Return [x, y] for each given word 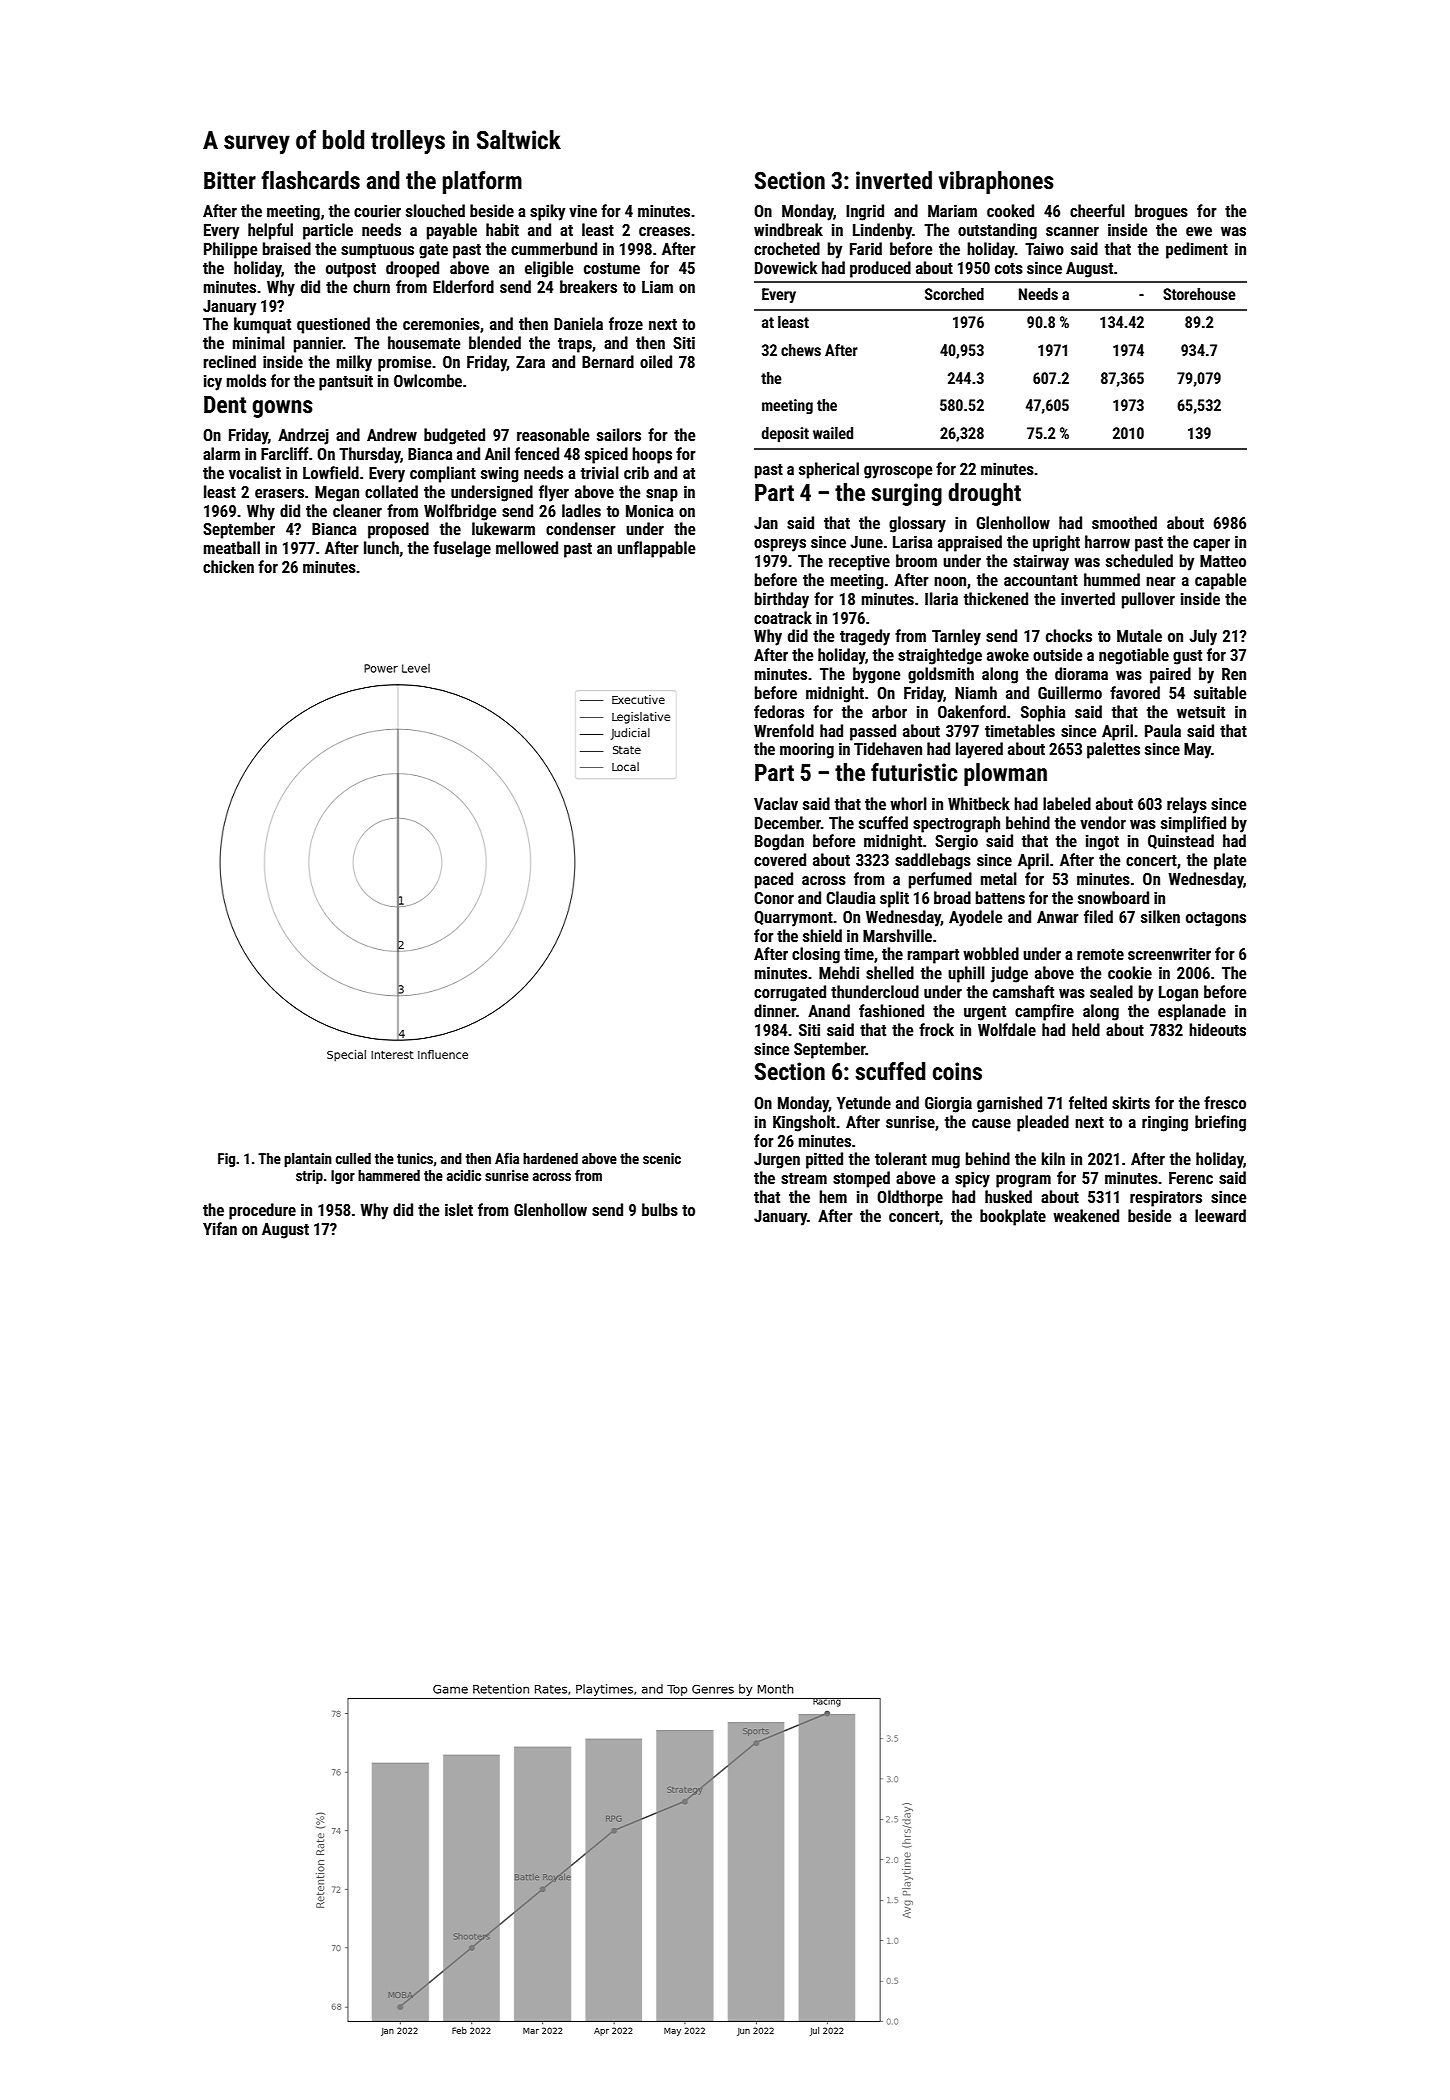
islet [459, 1209]
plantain [308, 1160]
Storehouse [1199, 294]
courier [377, 210]
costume [612, 268]
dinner [775, 1010]
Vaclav [776, 803]
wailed [833, 433]
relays [1187, 805]
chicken [228, 566]
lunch [381, 547]
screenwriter [1169, 953]
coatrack [783, 617]
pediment [1197, 250]
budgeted [454, 436]
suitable [1220, 692]
